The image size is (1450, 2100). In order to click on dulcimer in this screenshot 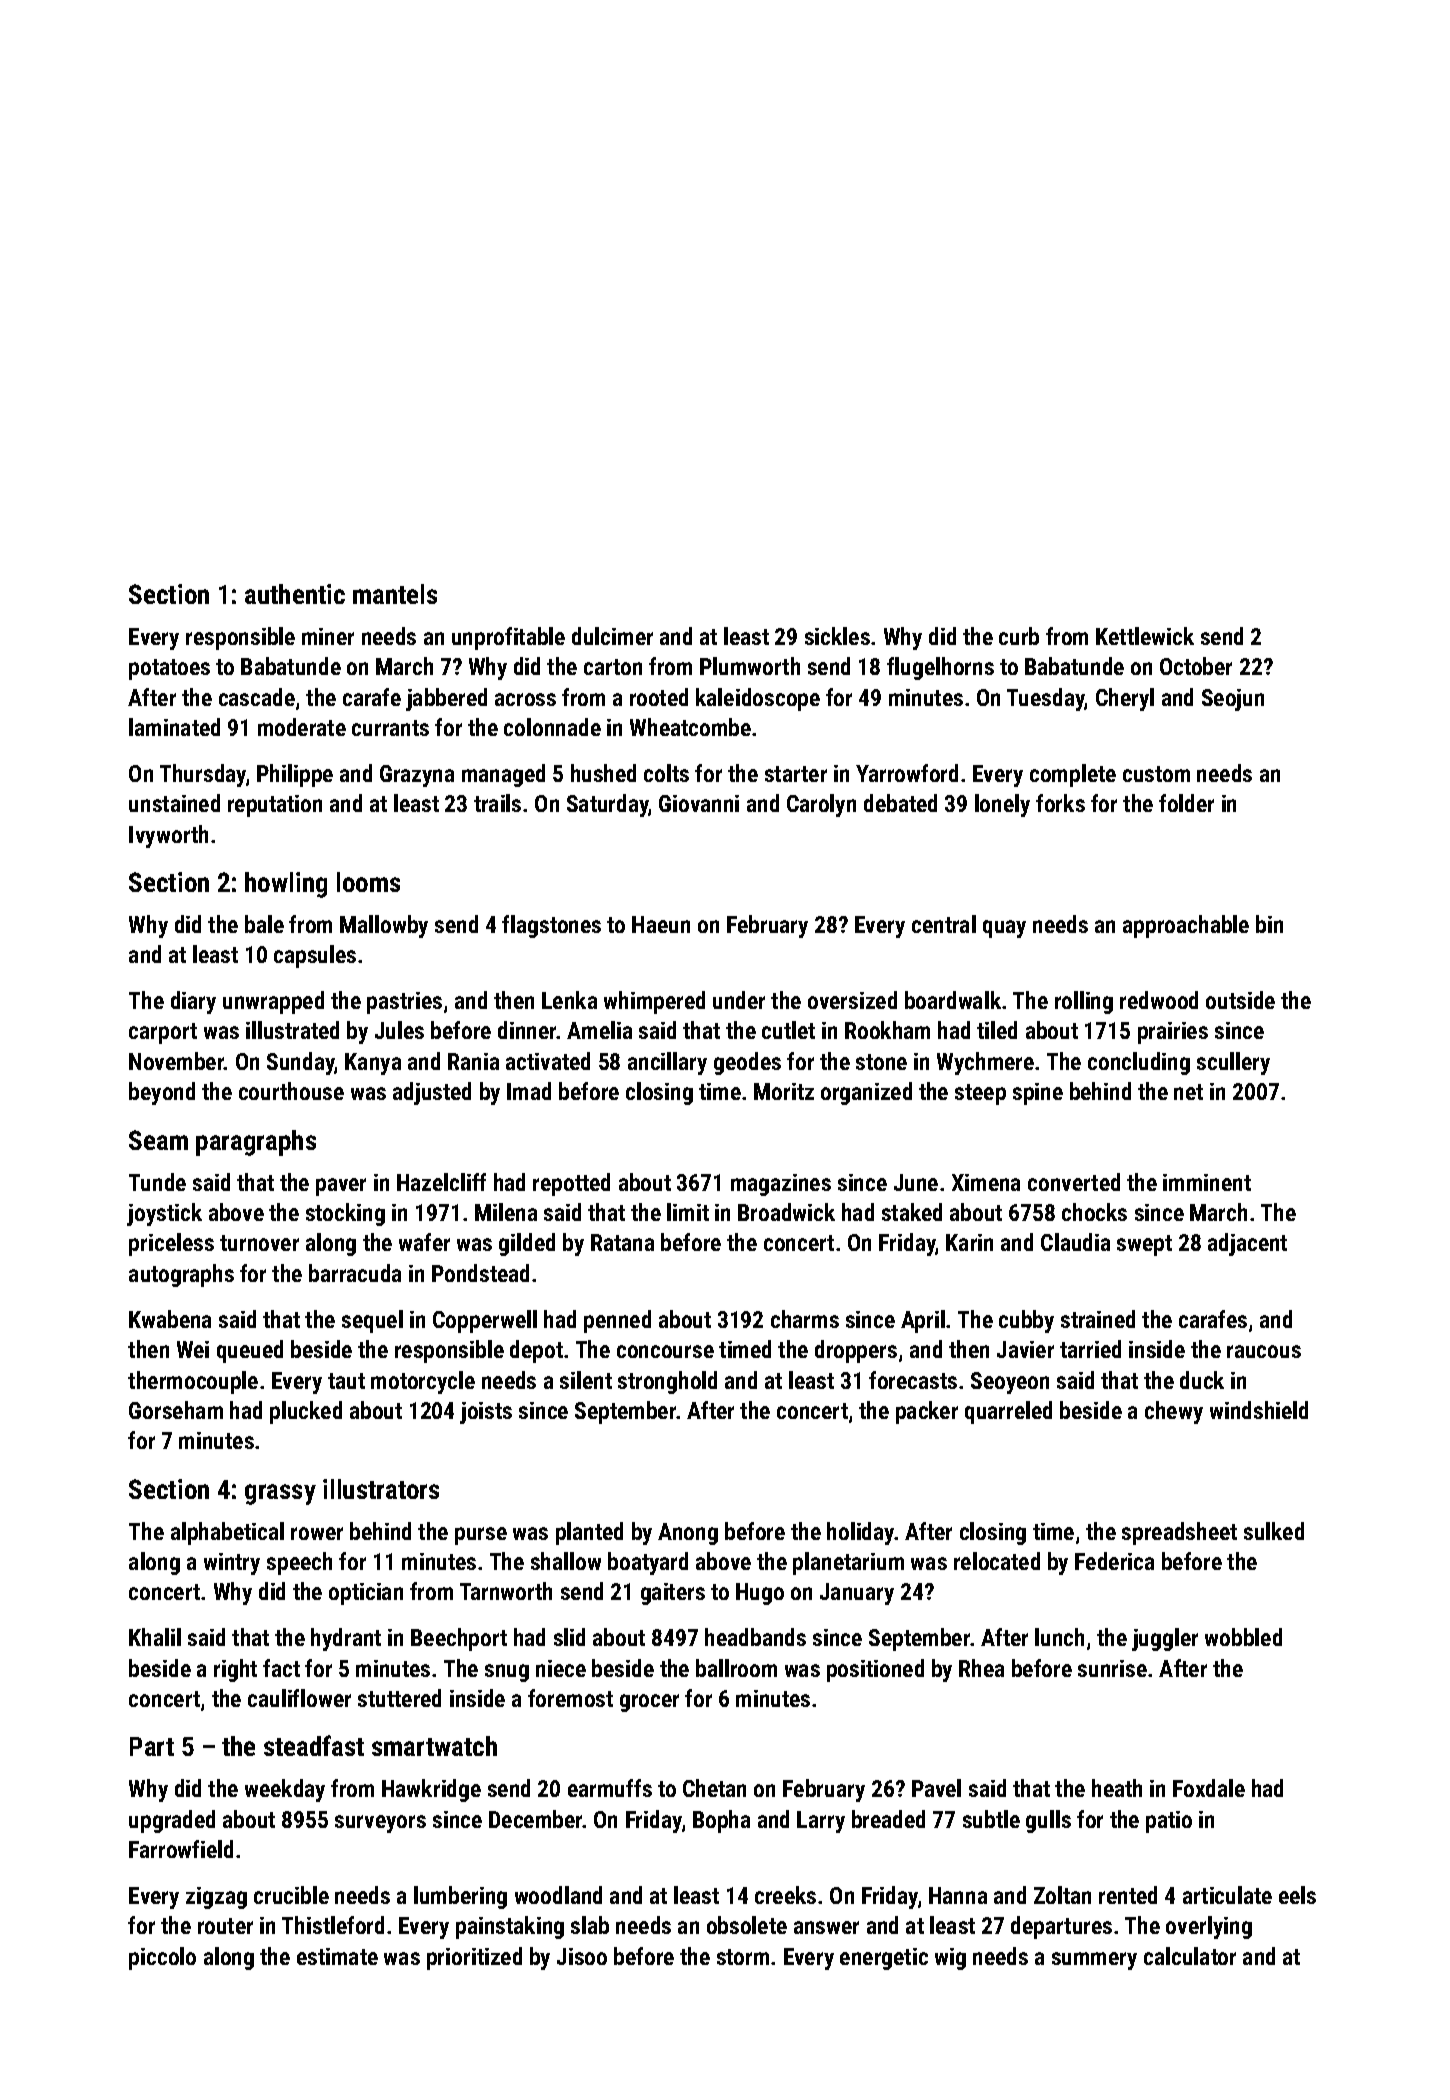, I will do `click(612, 636)`.
